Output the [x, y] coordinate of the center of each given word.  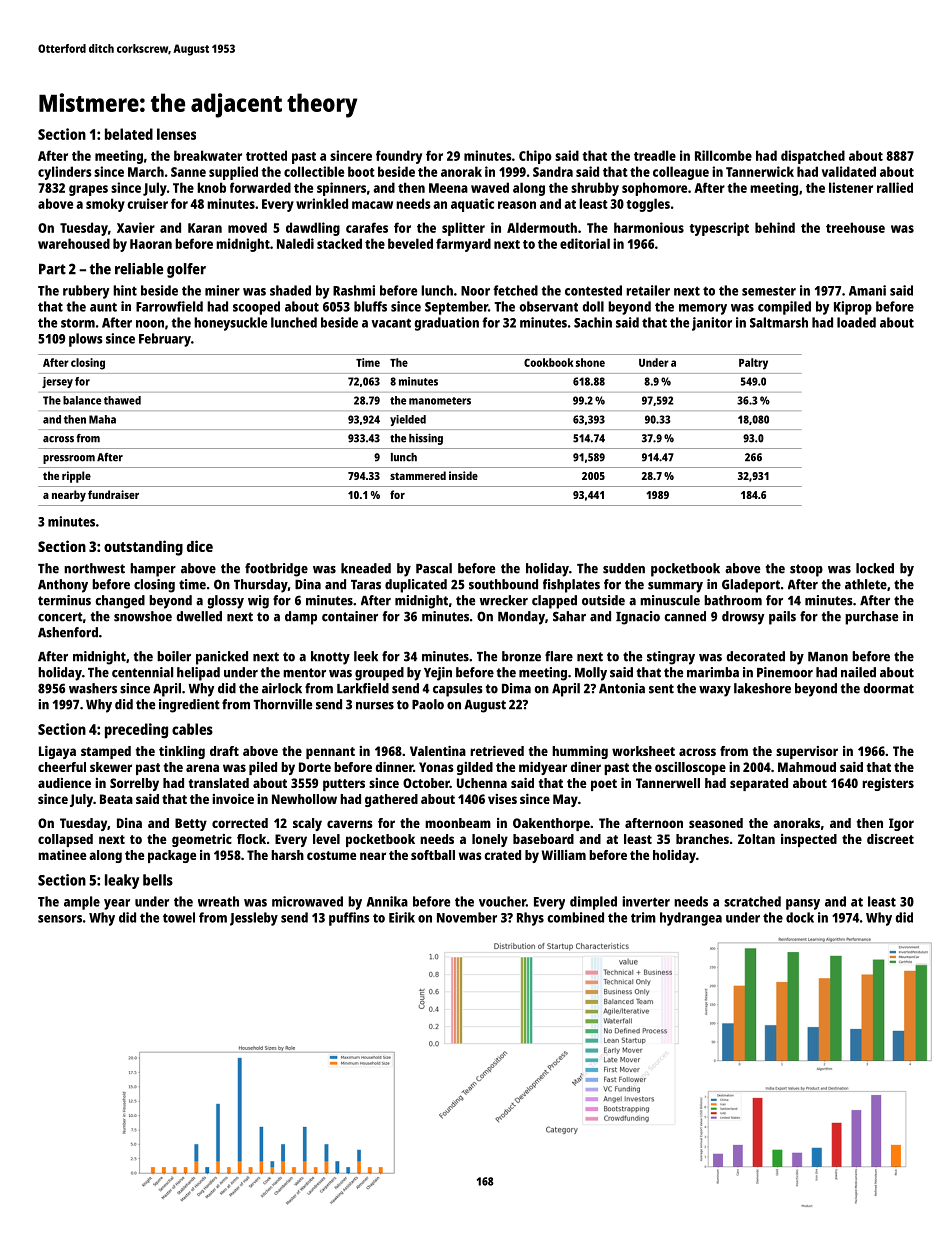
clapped [554, 602]
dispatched [813, 157]
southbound [503, 584]
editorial [585, 243]
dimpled [593, 903]
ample [82, 903]
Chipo [535, 157]
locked [875, 568]
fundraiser [113, 494]
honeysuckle [230, 324]
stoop [806, 570]
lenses [176, 134]
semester [769, 291]
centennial [142, 672]
